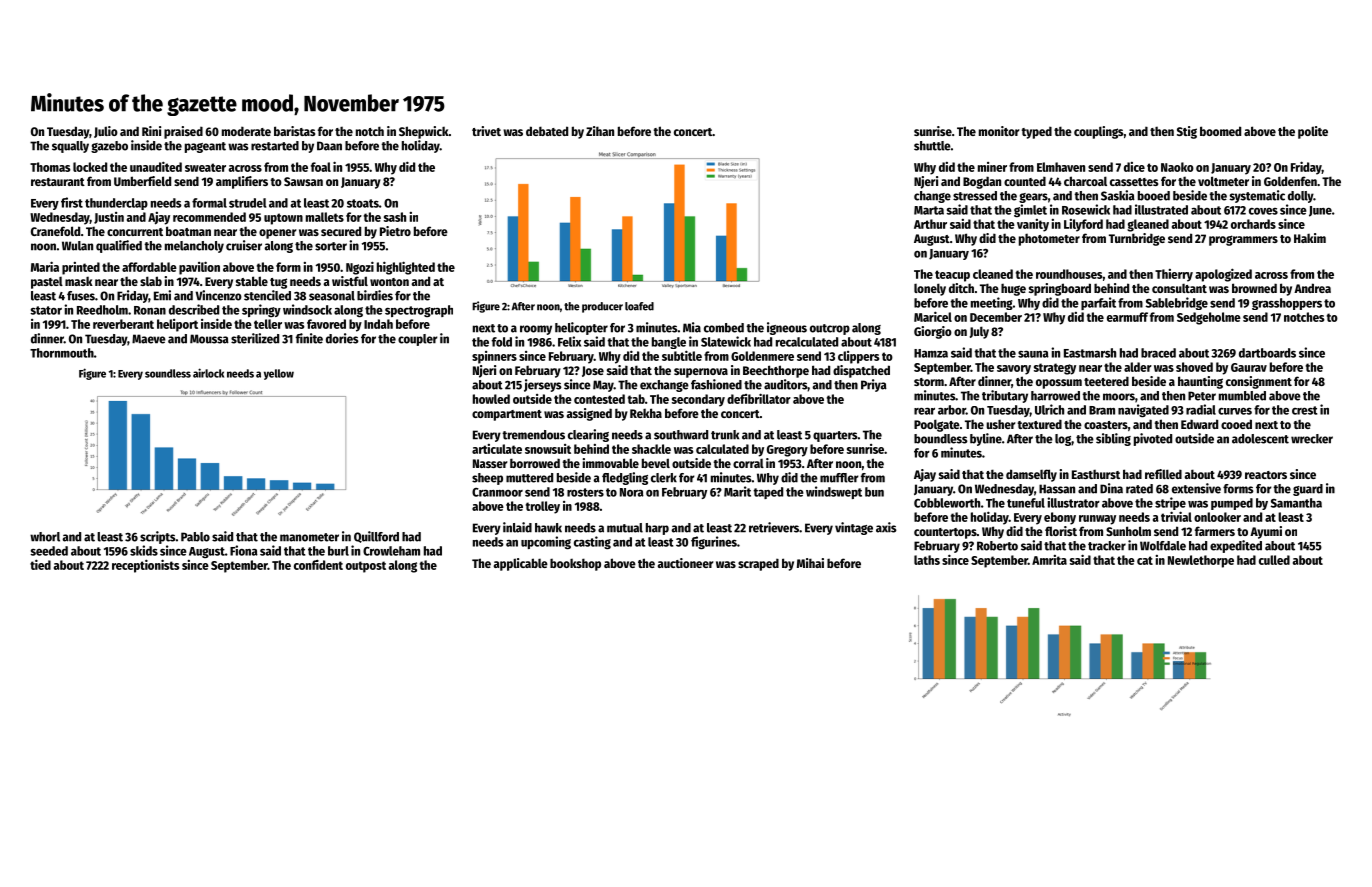  I want to click on manometer, so click(309, 537).
